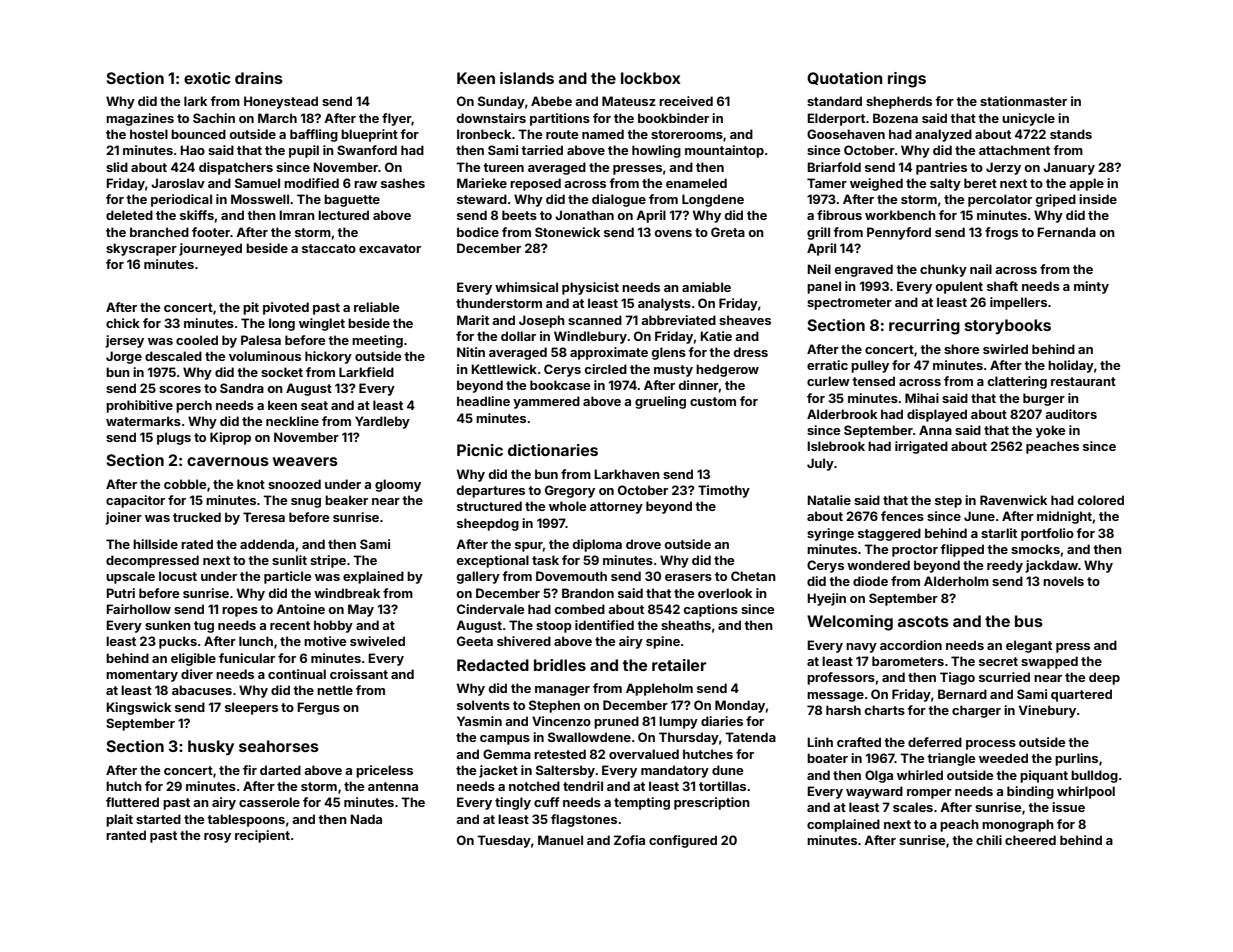 The width and height of the screenshot is (1233, 952). I want to click on staggered, so click(889, 534).
